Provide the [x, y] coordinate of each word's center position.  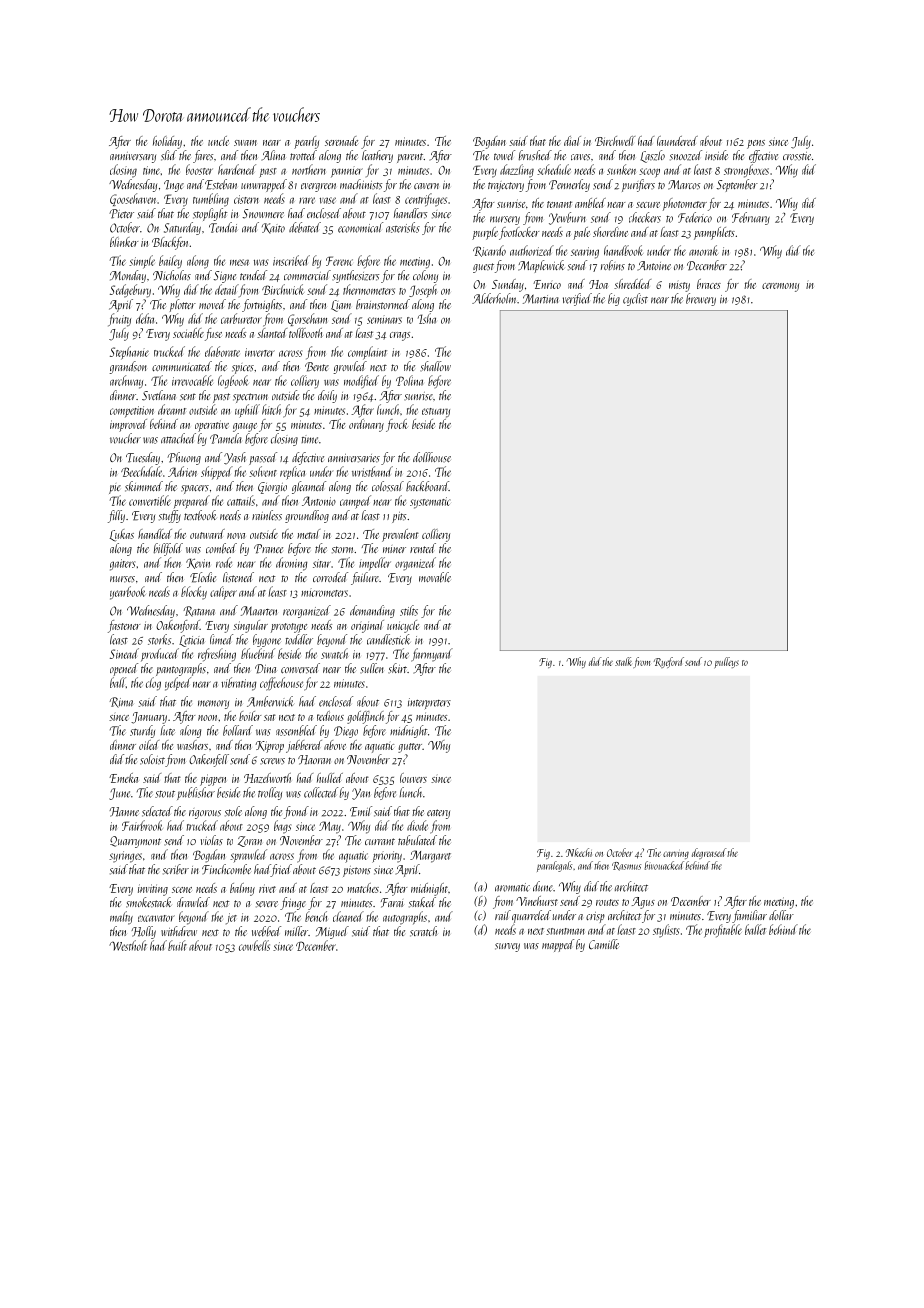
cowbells [254, 945]
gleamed [309, 487]
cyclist [635, 299]
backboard [427, 486]
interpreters [429, 703]
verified [577, 299]
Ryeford [669, 662]
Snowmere [263, 214]
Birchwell [615, 141]
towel [504, 155]
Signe [225, 277]
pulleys [727, 662]
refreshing [217, 655]
